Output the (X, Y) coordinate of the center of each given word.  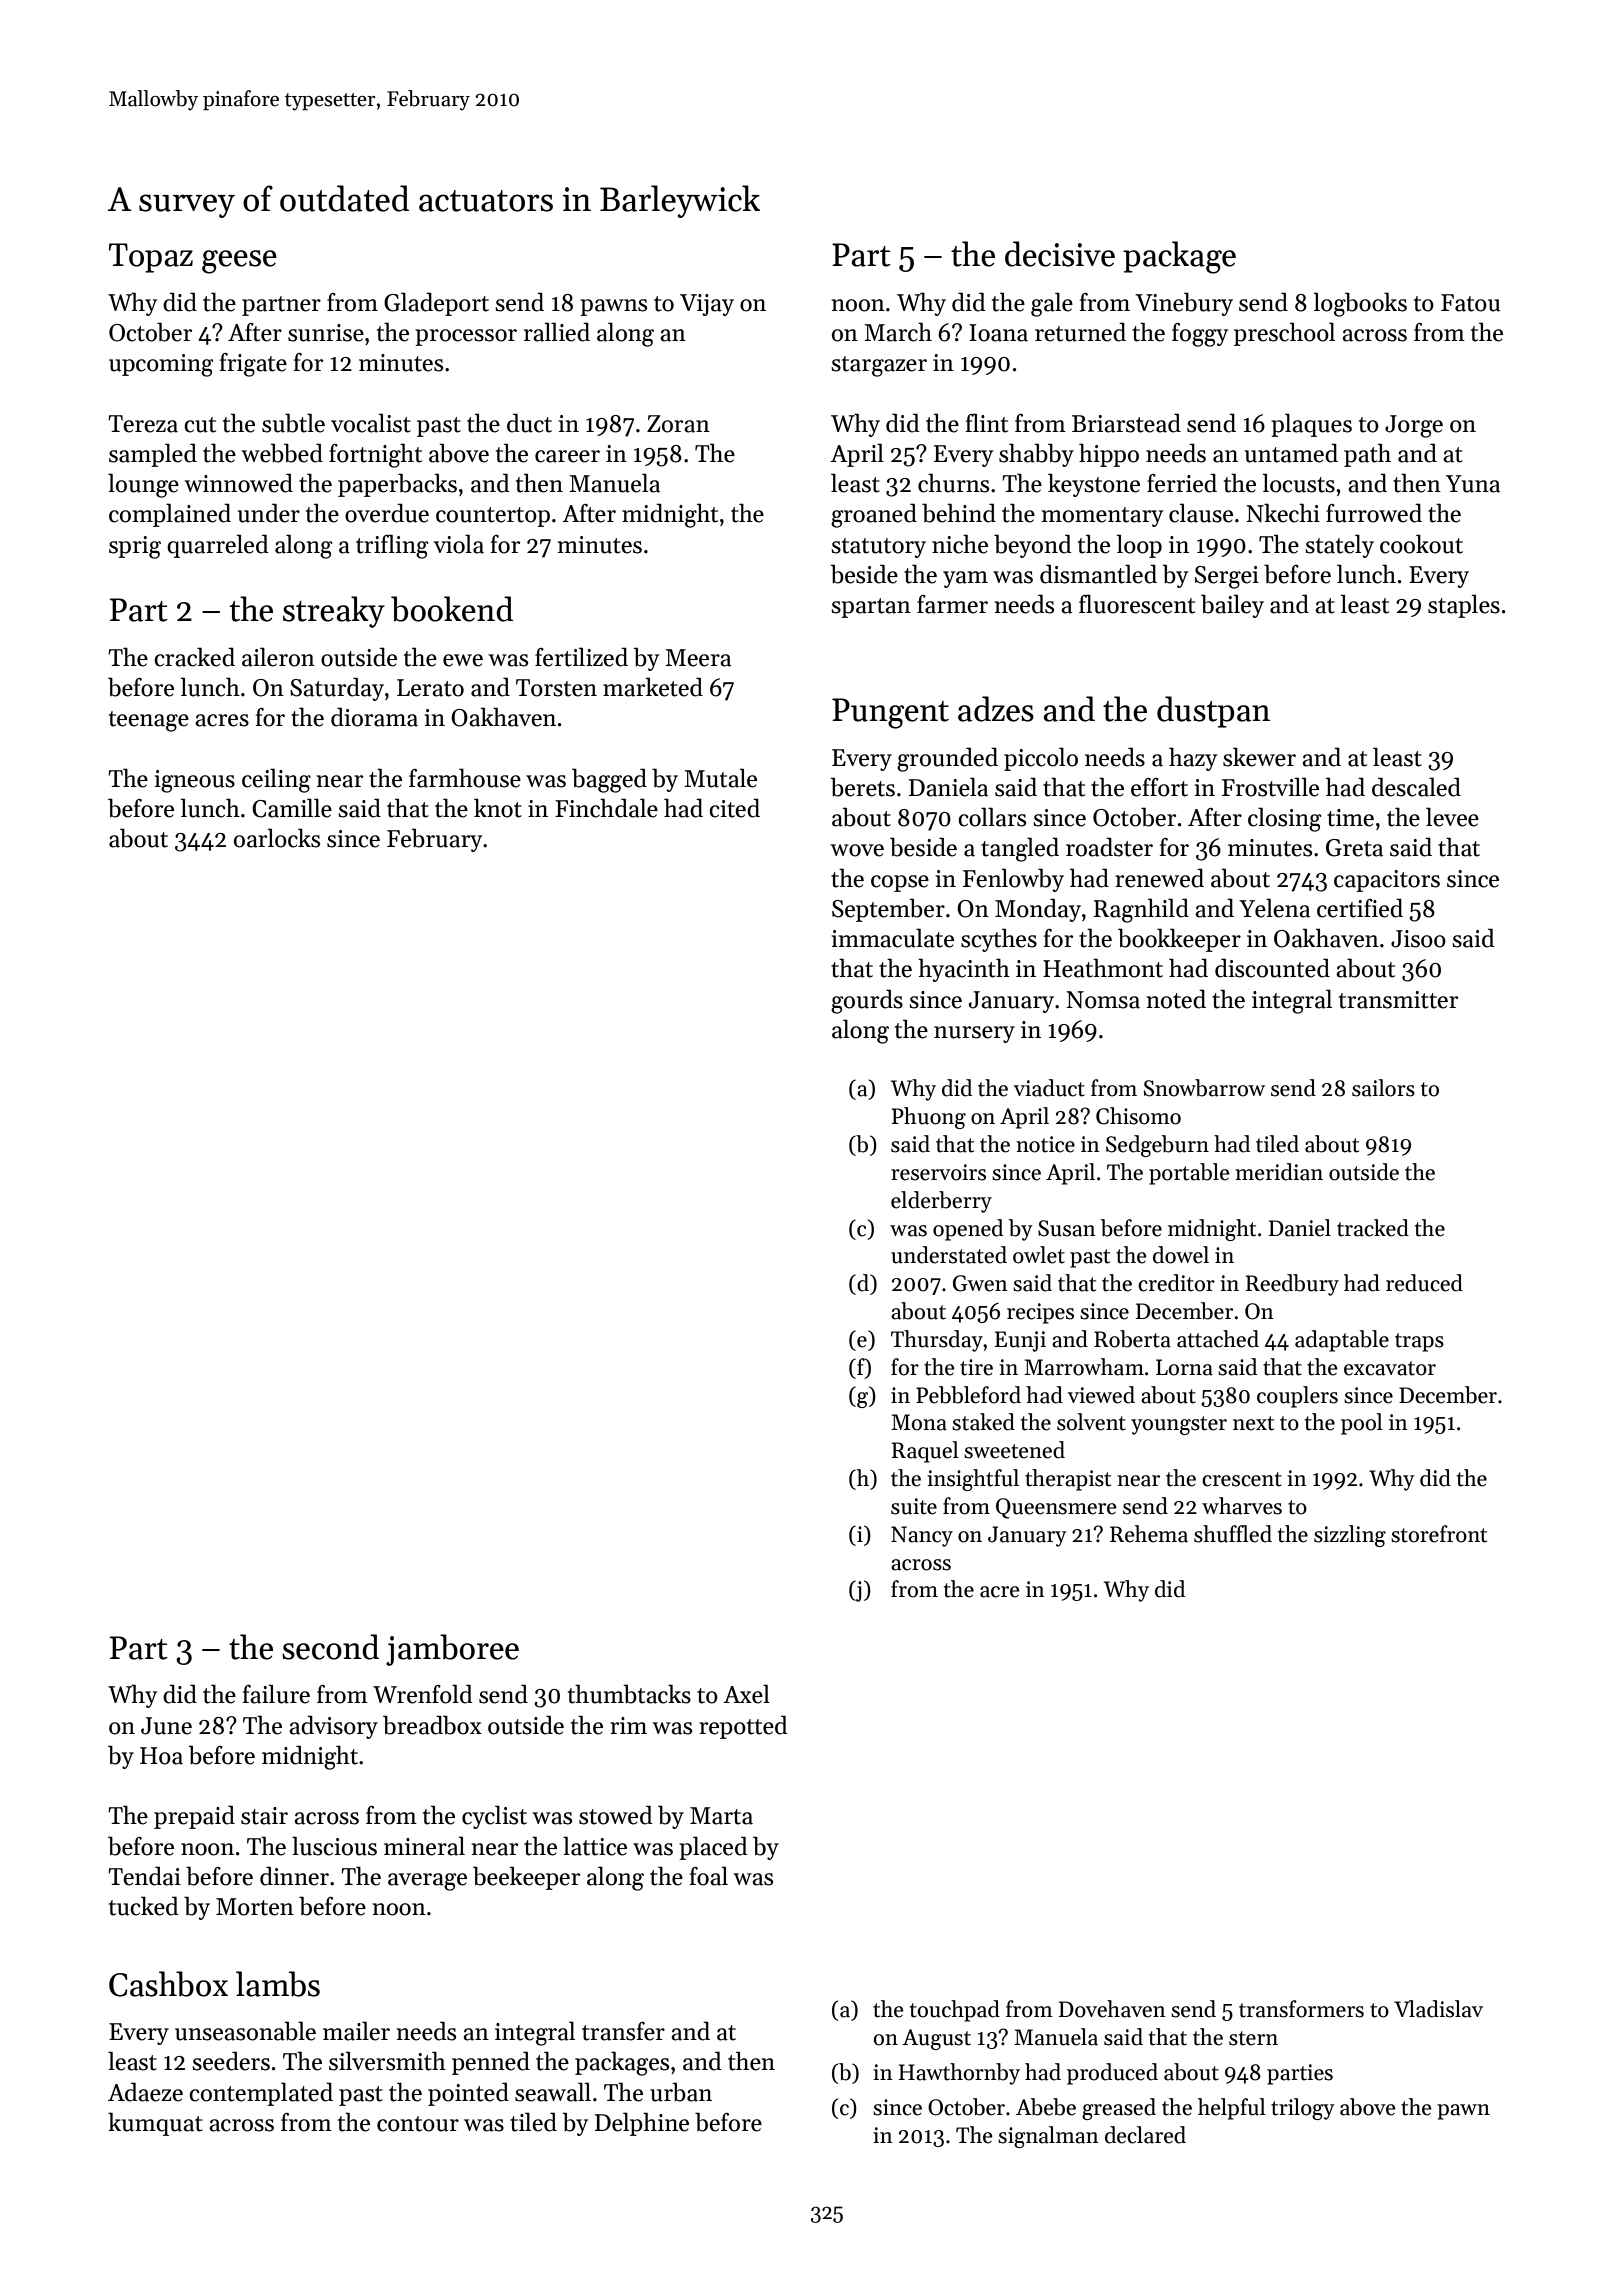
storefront (1439, 1534)
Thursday (937, 1341)
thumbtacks (629, 1694)
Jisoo (1418, 939)
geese (239, 262)
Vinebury (1184, 304)
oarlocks (277, 838)
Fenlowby (1013, 880)
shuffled (1233, 1534)
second (330, 1647)
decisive (1060, 254)
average (427, 1882)
